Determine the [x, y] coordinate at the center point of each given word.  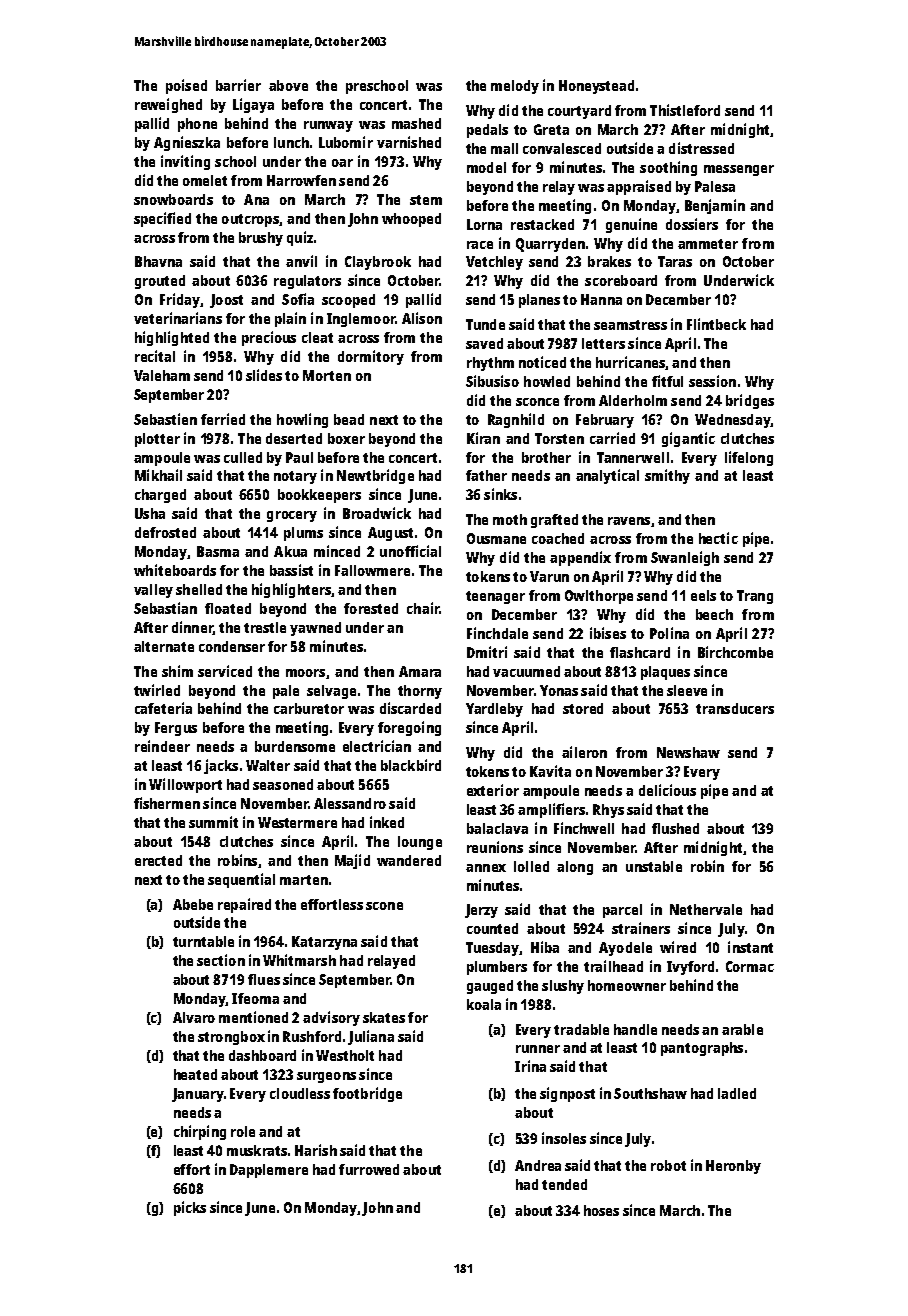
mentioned [253, 1017]
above [288, 85]
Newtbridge [375, 476]
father [486, 475]
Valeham [162, 375]
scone [384, 906]
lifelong [749, 458]
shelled [199, 589]
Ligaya [253, 105]
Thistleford [685, 110]
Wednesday [732, 421]
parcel [622, 911]
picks [190, 1208]
